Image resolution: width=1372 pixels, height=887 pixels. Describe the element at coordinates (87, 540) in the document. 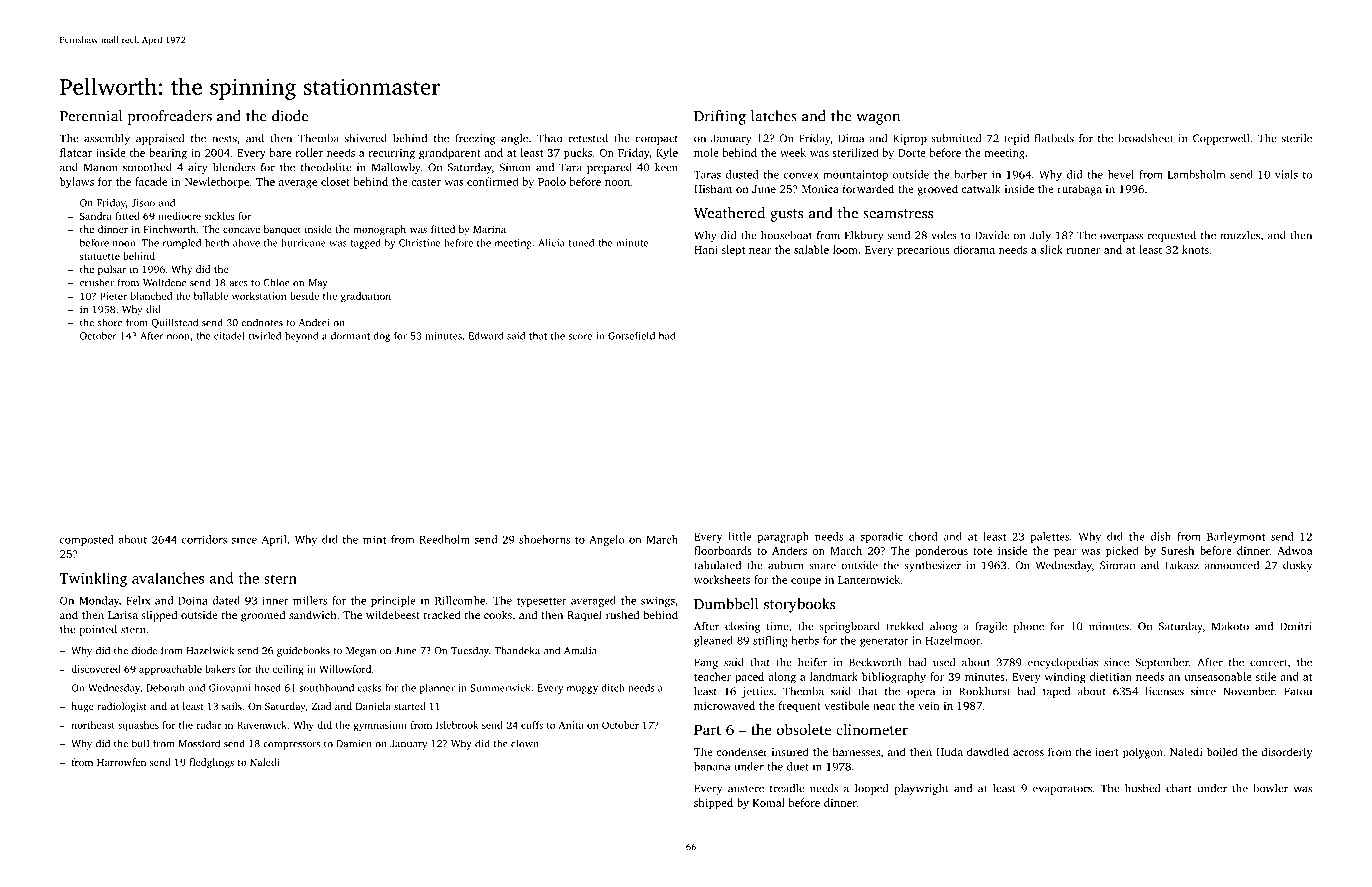

I see `composted` at that location.
